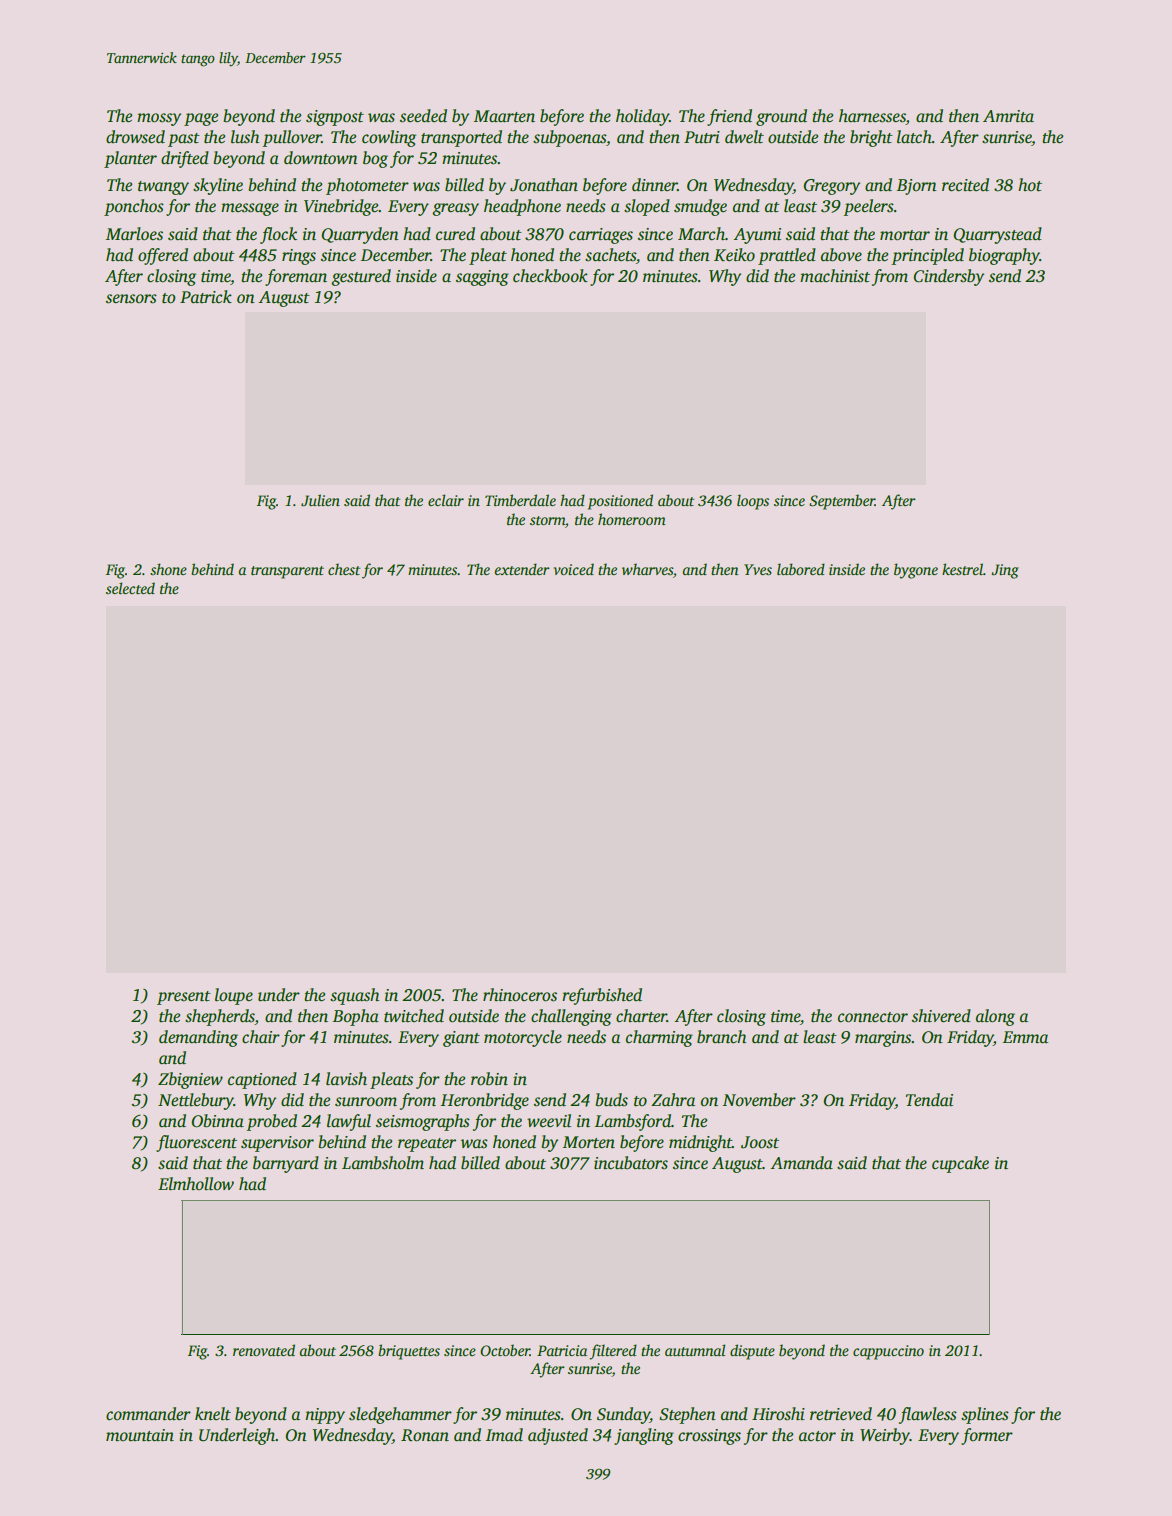 The image size is (1172, 1516). What do you see at coordinates (264, 1350) in the screenshot?
I see `renovated` at bounding box center [264, 1350].
